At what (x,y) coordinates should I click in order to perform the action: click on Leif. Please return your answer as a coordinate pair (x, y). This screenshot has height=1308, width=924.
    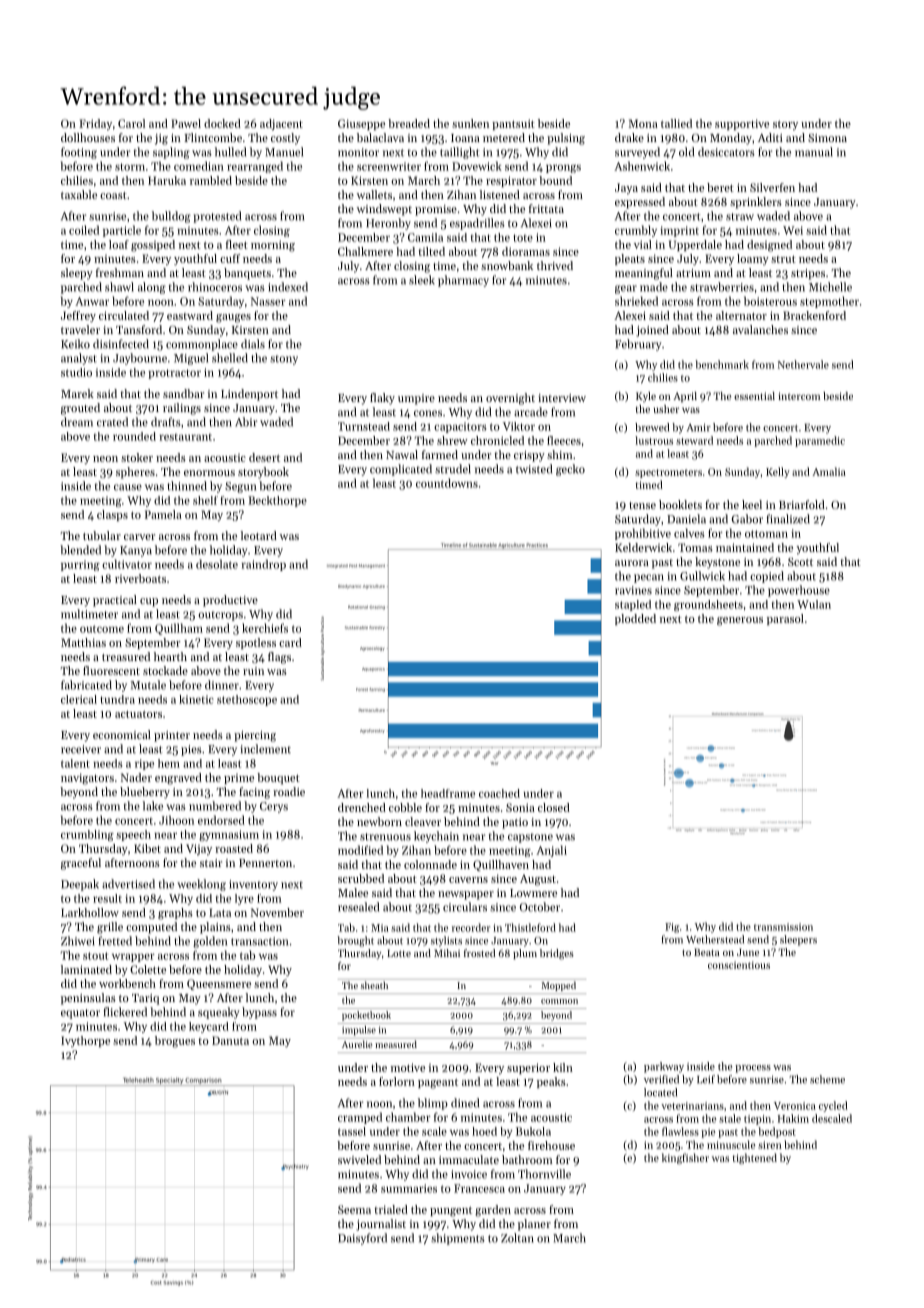
    Looking at the image, I should click on (706, 1079).
